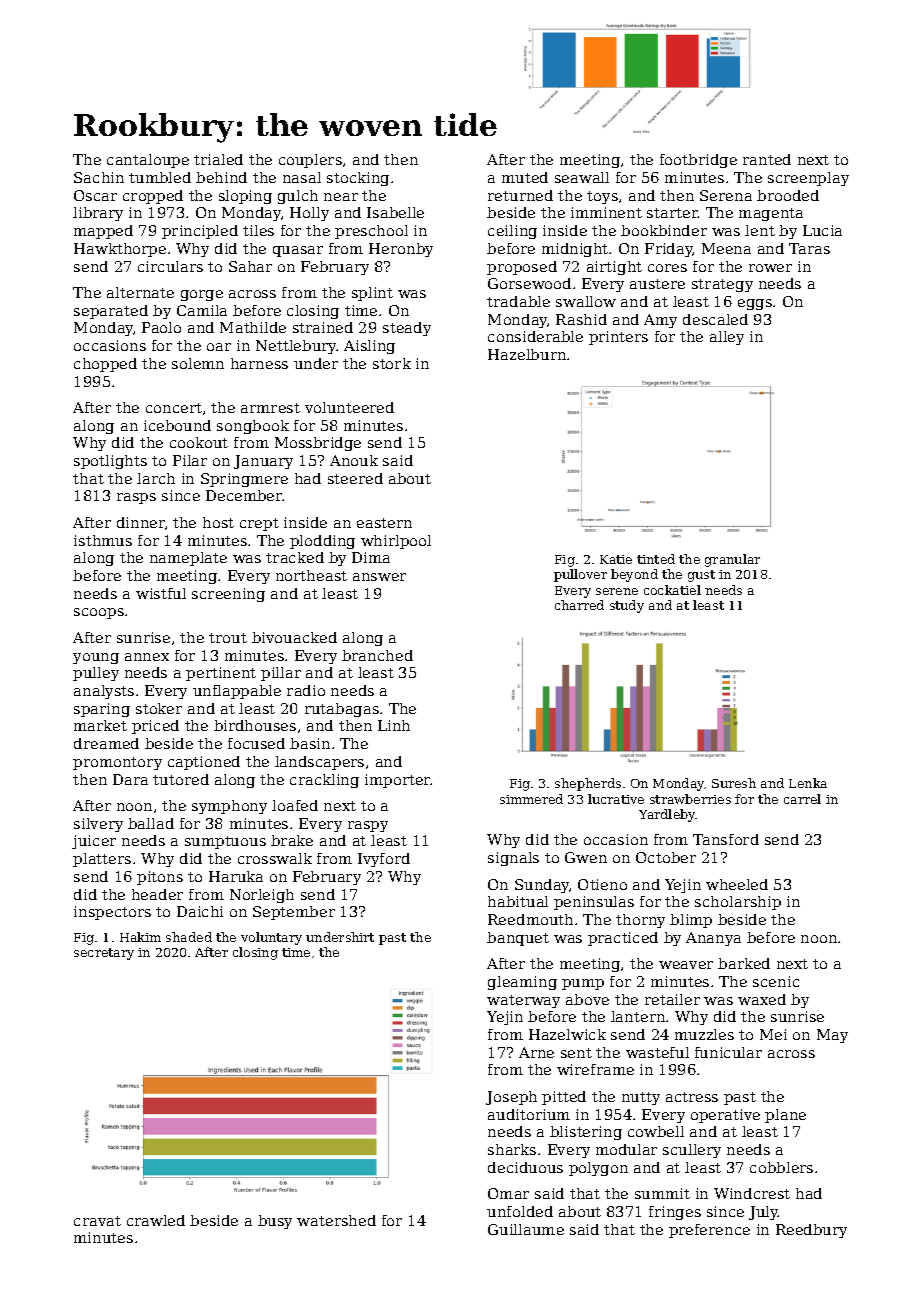 This screenshot has height=1311, width=924. Describe the element at coordinates (738, 903) in the screenshot. I see `scholarship` at that location.
